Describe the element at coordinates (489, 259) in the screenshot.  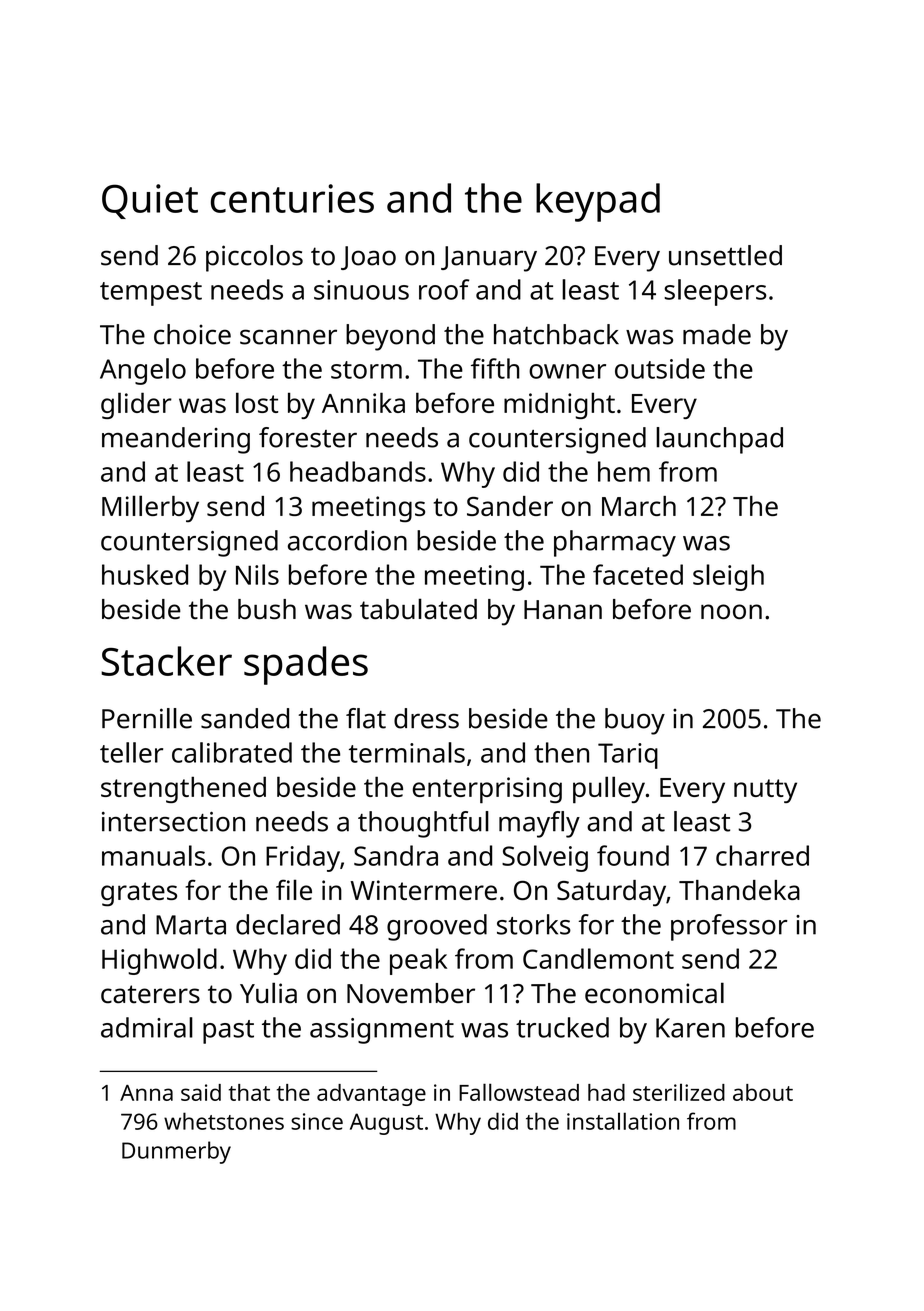
I see `January` at that location.
